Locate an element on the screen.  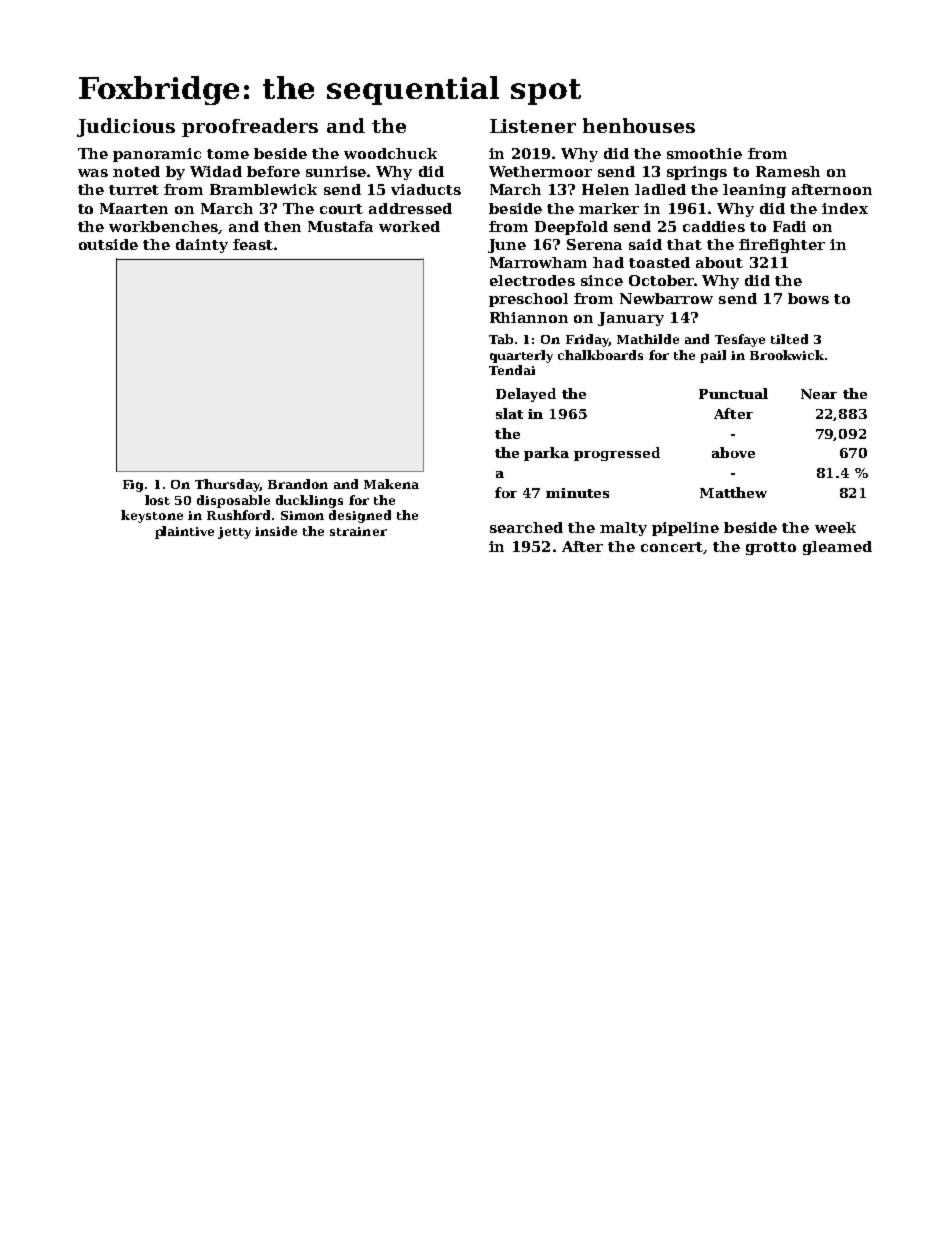
henhouses is located at coordinates (639, 125).
